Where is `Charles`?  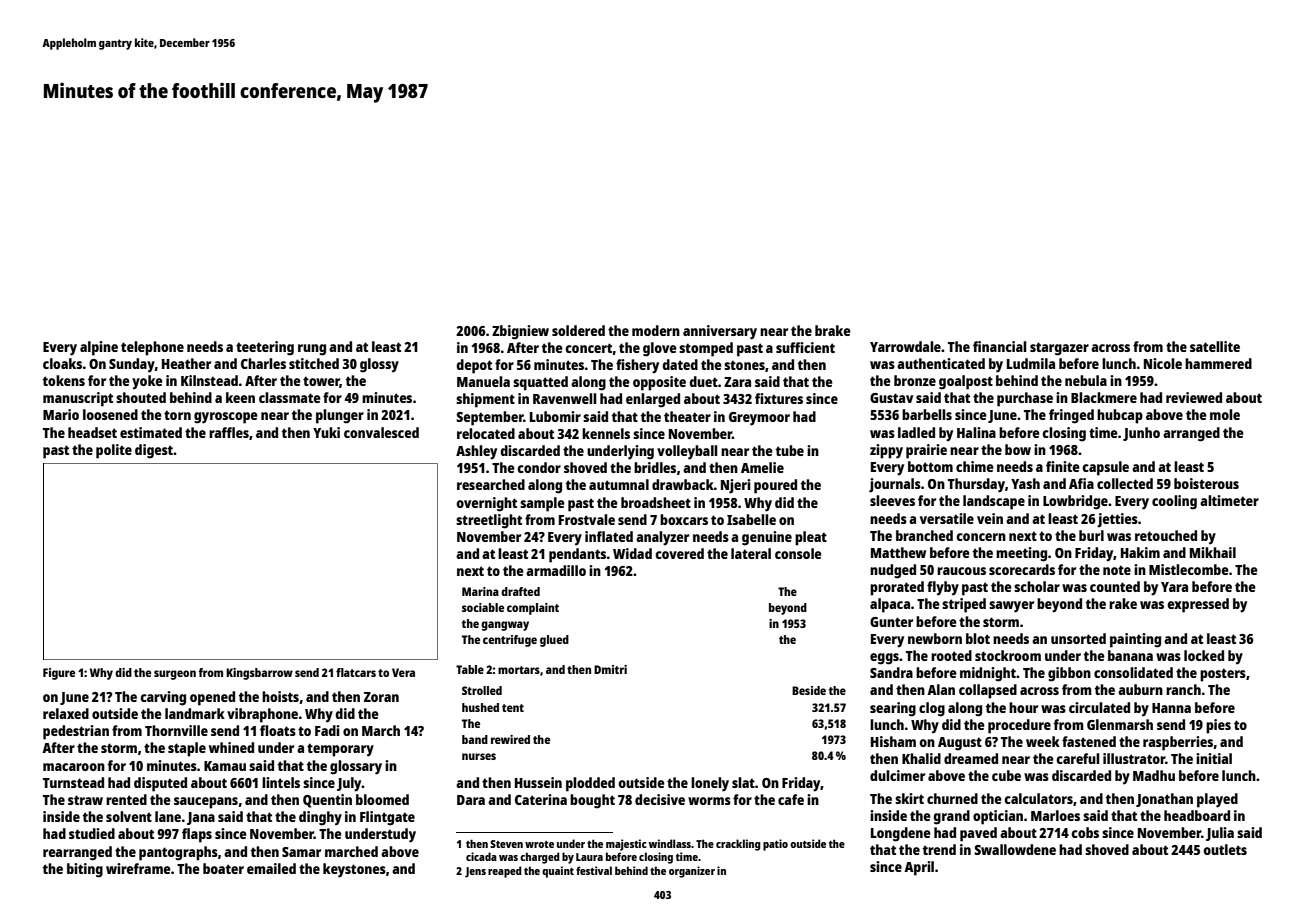 Charles is located at coordinates (263, 363).
